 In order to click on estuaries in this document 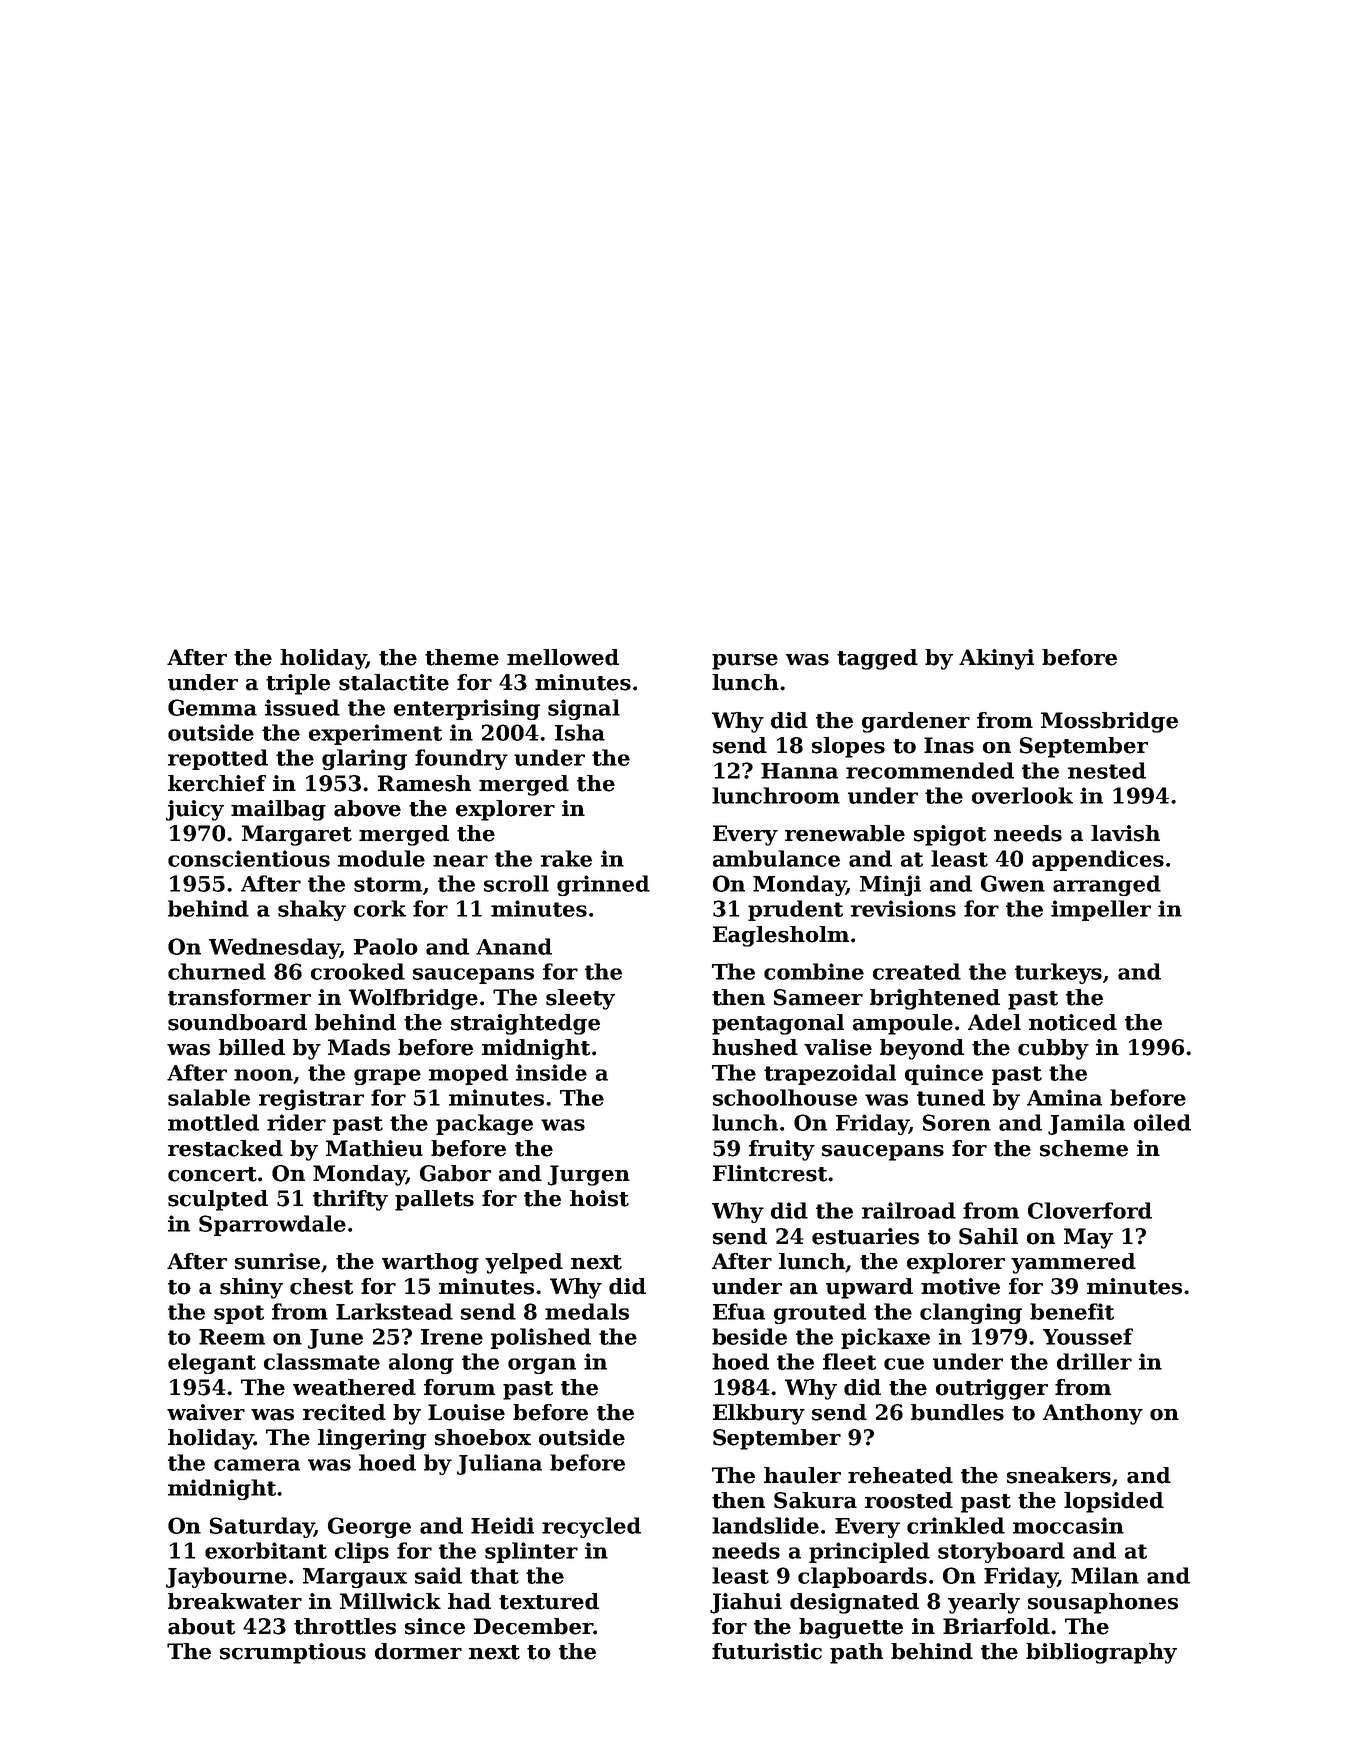, I will do `click(865, 1236)`.
